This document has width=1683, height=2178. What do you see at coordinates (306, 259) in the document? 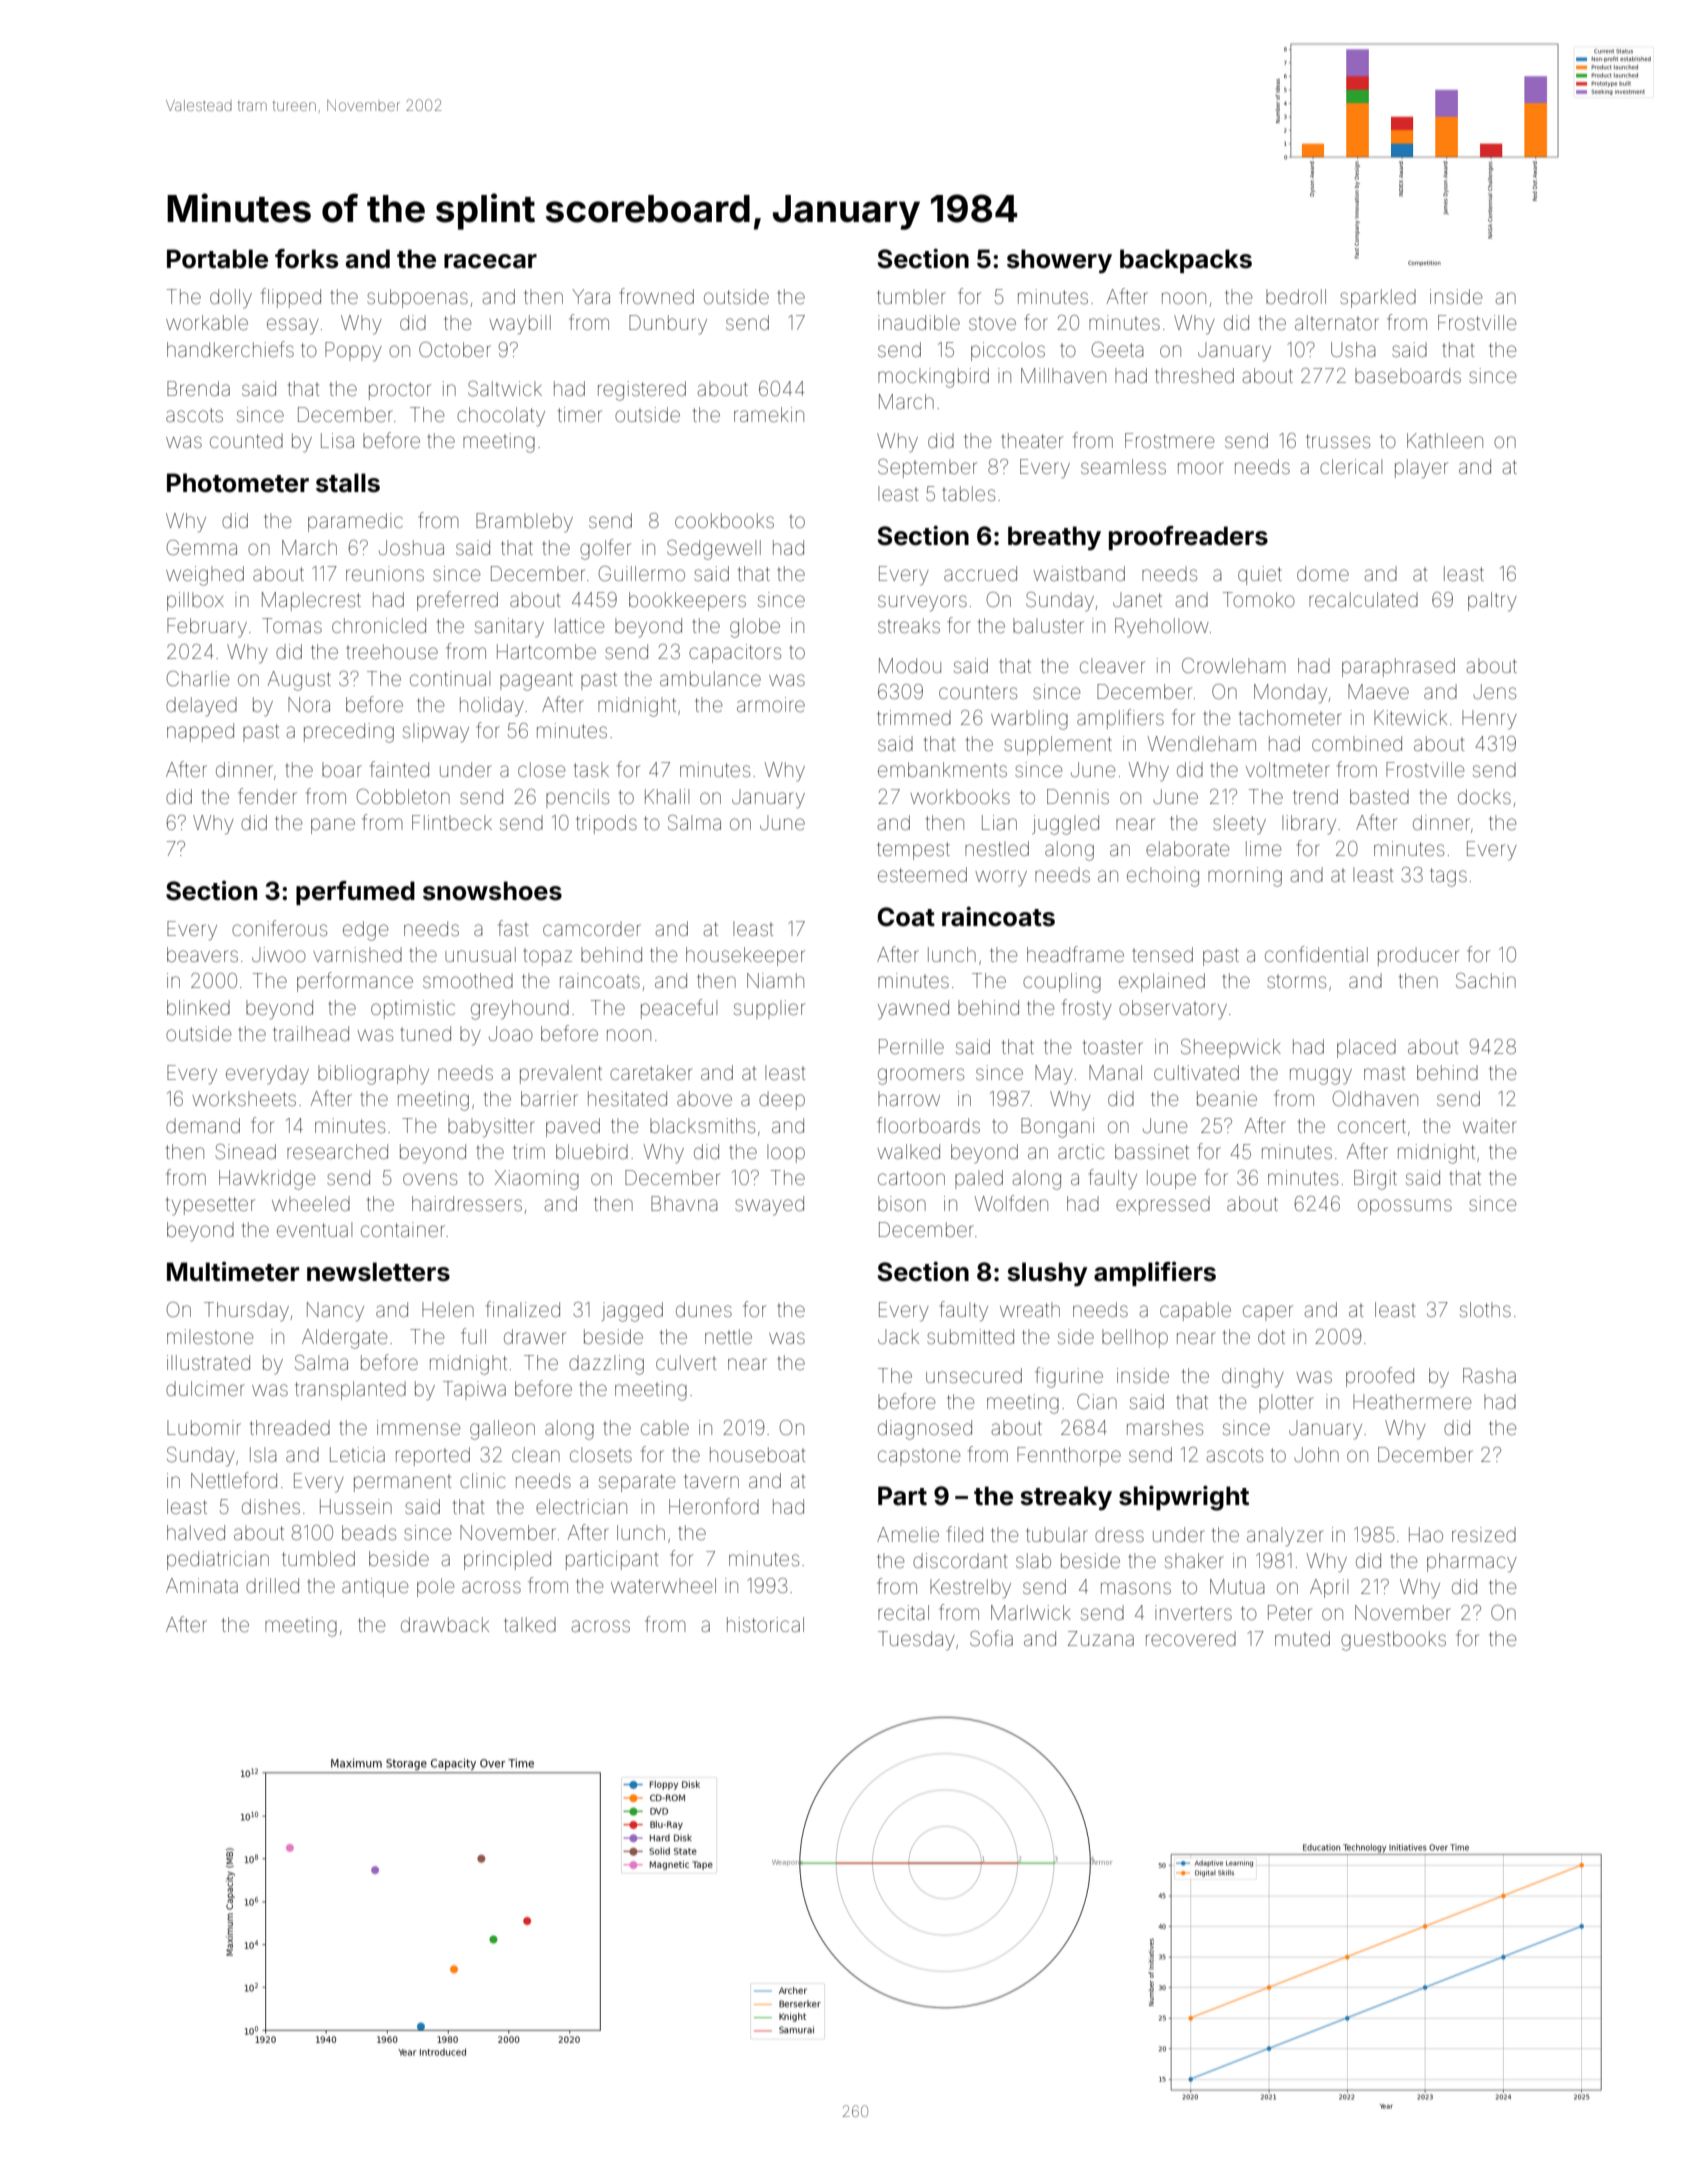
I see `forks` at bounding box center [306, 259].
